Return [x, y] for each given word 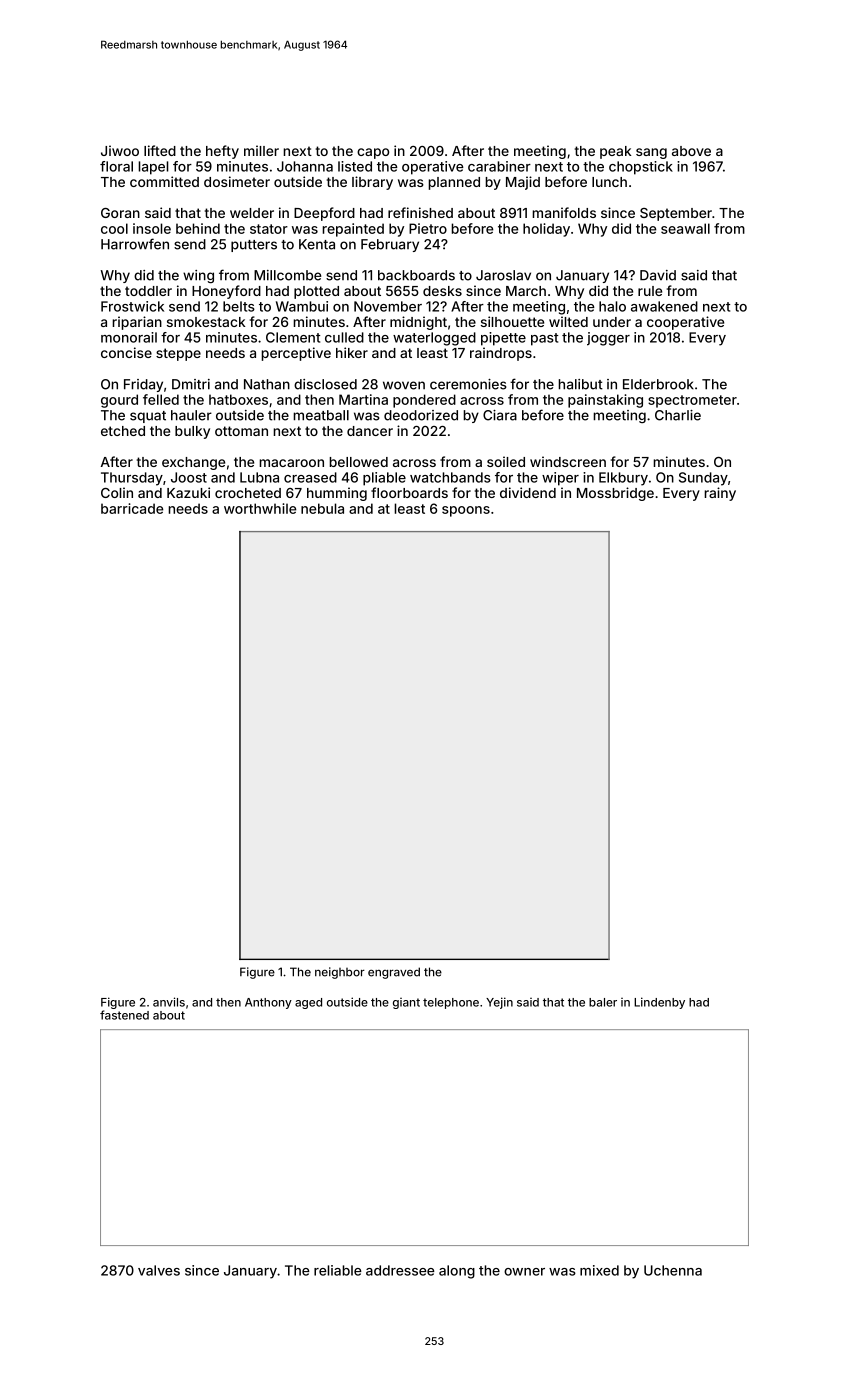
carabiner [499, 166]
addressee [400, 1270]
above [691, 151]
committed [164, 181]
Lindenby [659, 1003]
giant [406, 1003]
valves [159, 1270]
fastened [124, 1015]
